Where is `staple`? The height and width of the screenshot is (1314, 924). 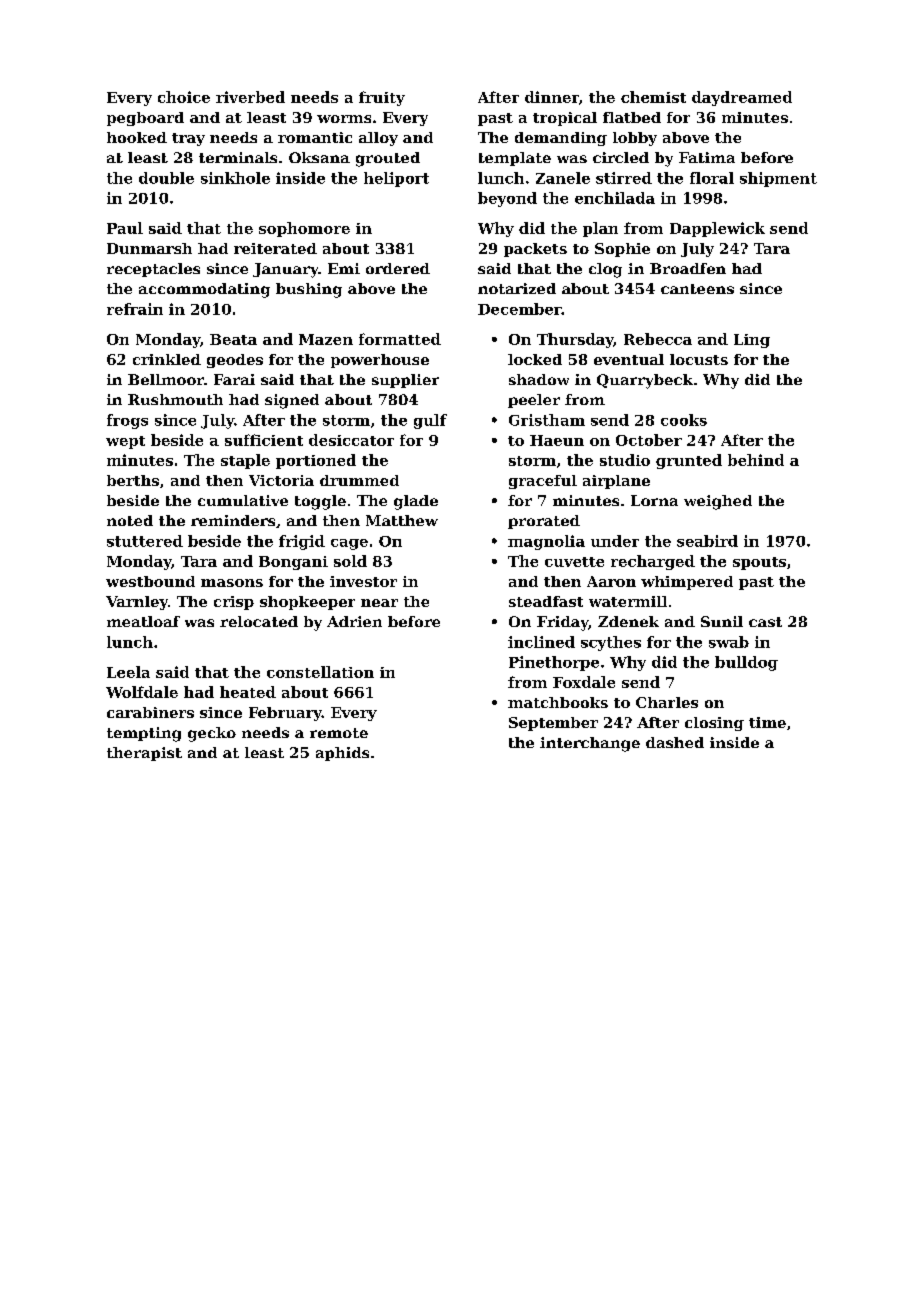 staple is located at coordinates (245, 461).
